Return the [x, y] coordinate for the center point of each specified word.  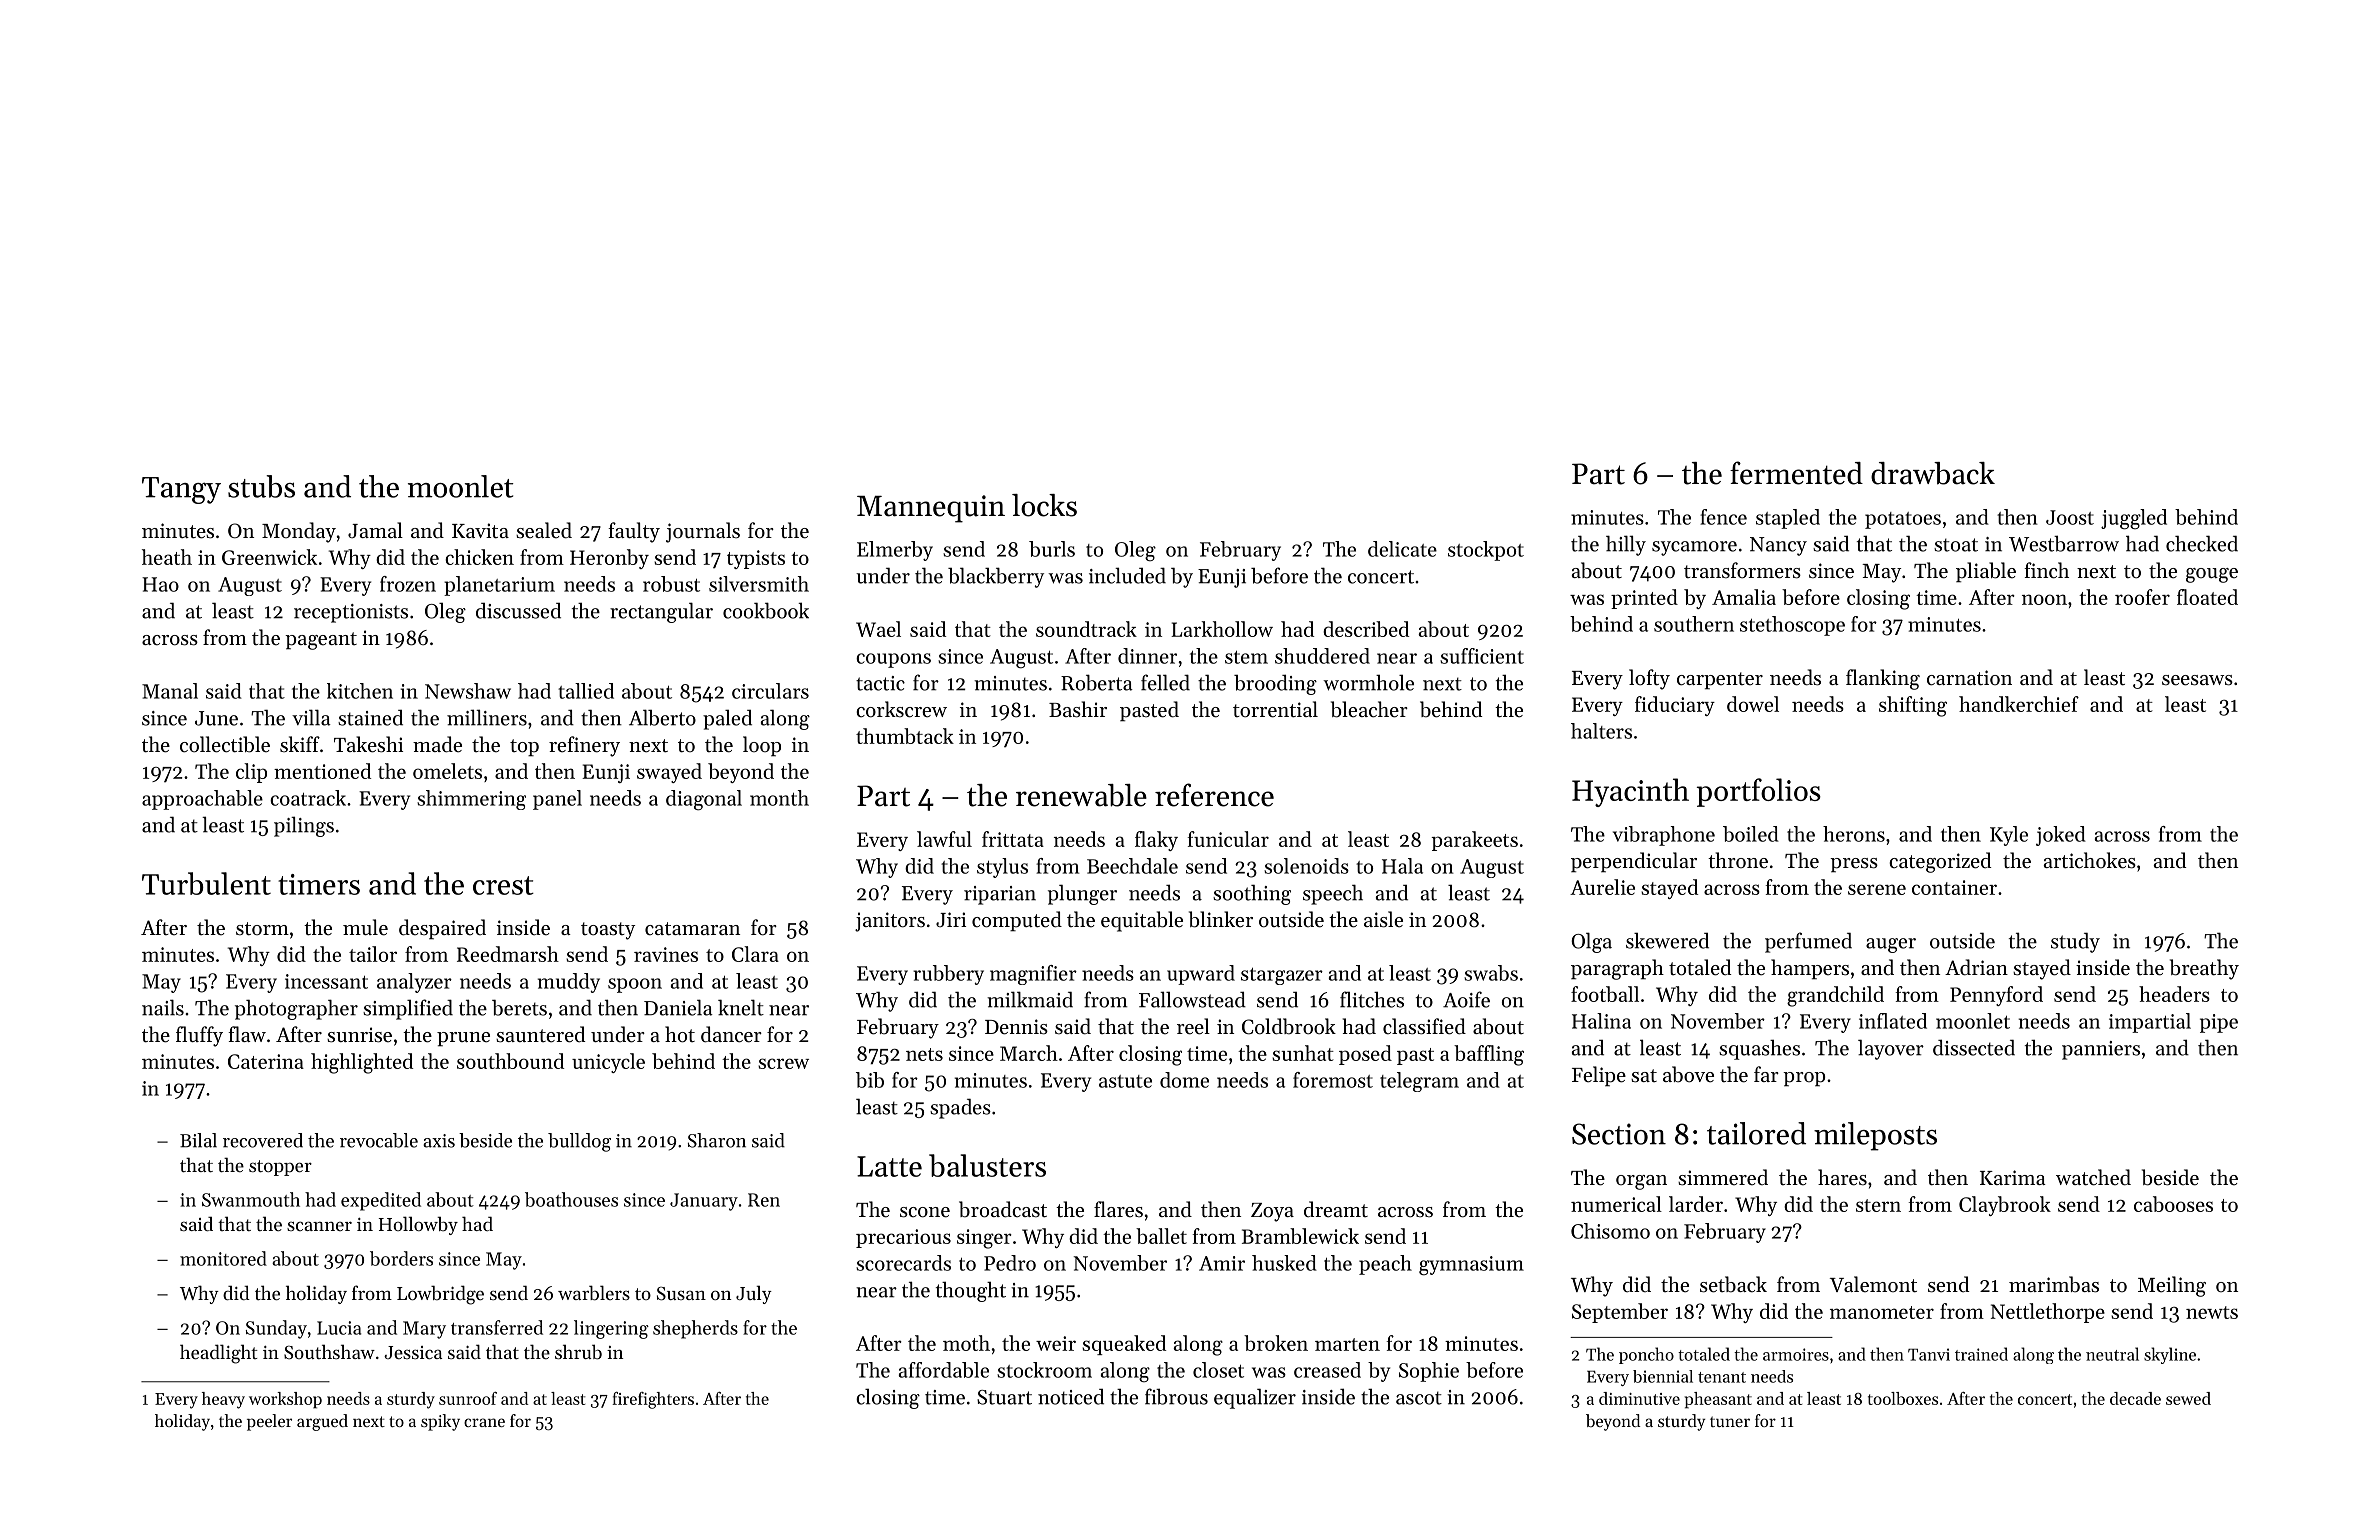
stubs [261, 486]
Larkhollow [1222, 629]
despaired [442, 929]
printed [1644, 599]
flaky [1156, 841]
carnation [1969, 678]
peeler [269, 1422]
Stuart [1004, 1397]
